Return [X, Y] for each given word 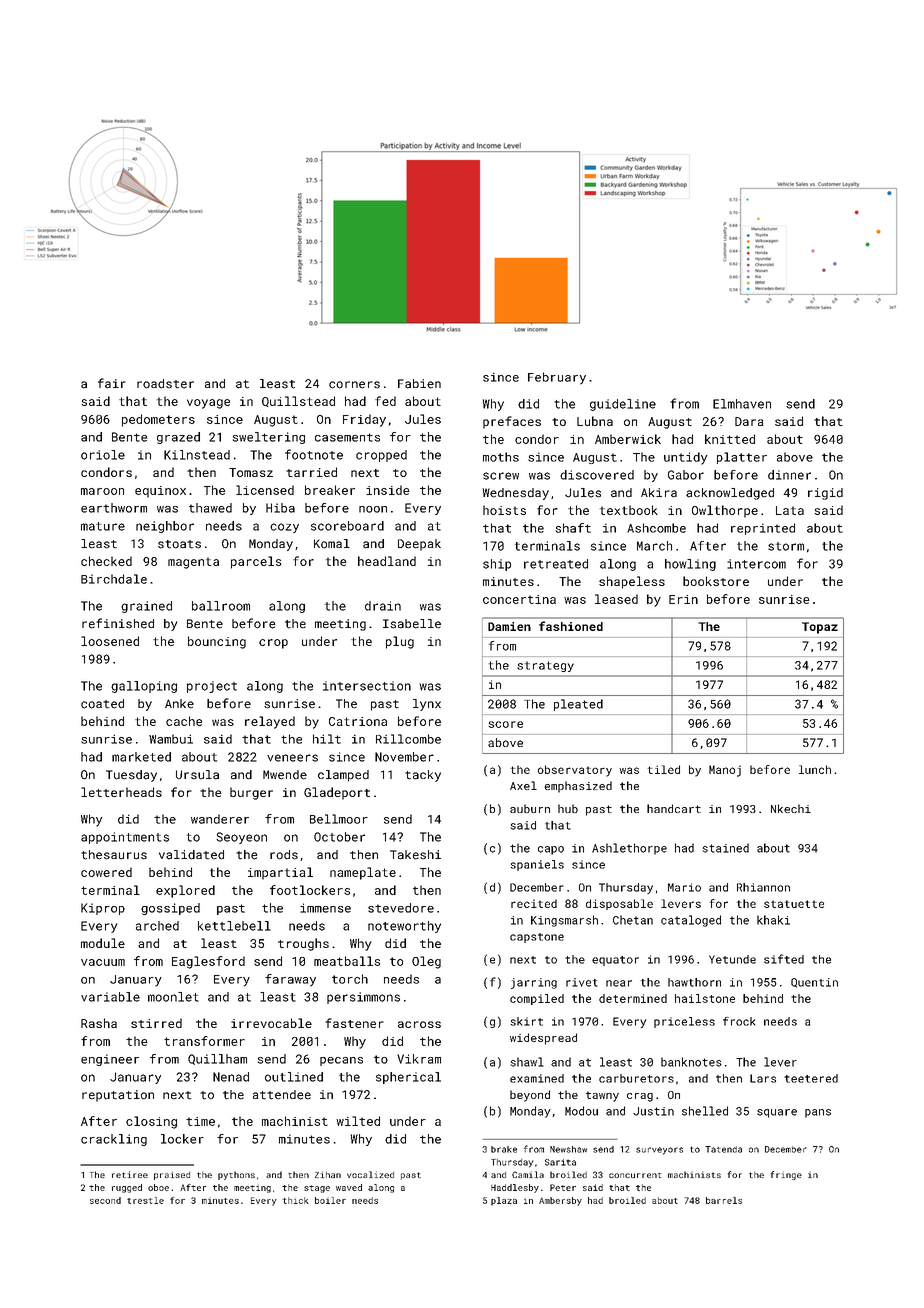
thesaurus [114, 855]
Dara [749, 421]
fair [112, 383]
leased [616, 599]
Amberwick [628, 439]
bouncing [217, 642]
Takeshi [415, 855]
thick [296, 1200]
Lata [790, 510]
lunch [815, 769]
